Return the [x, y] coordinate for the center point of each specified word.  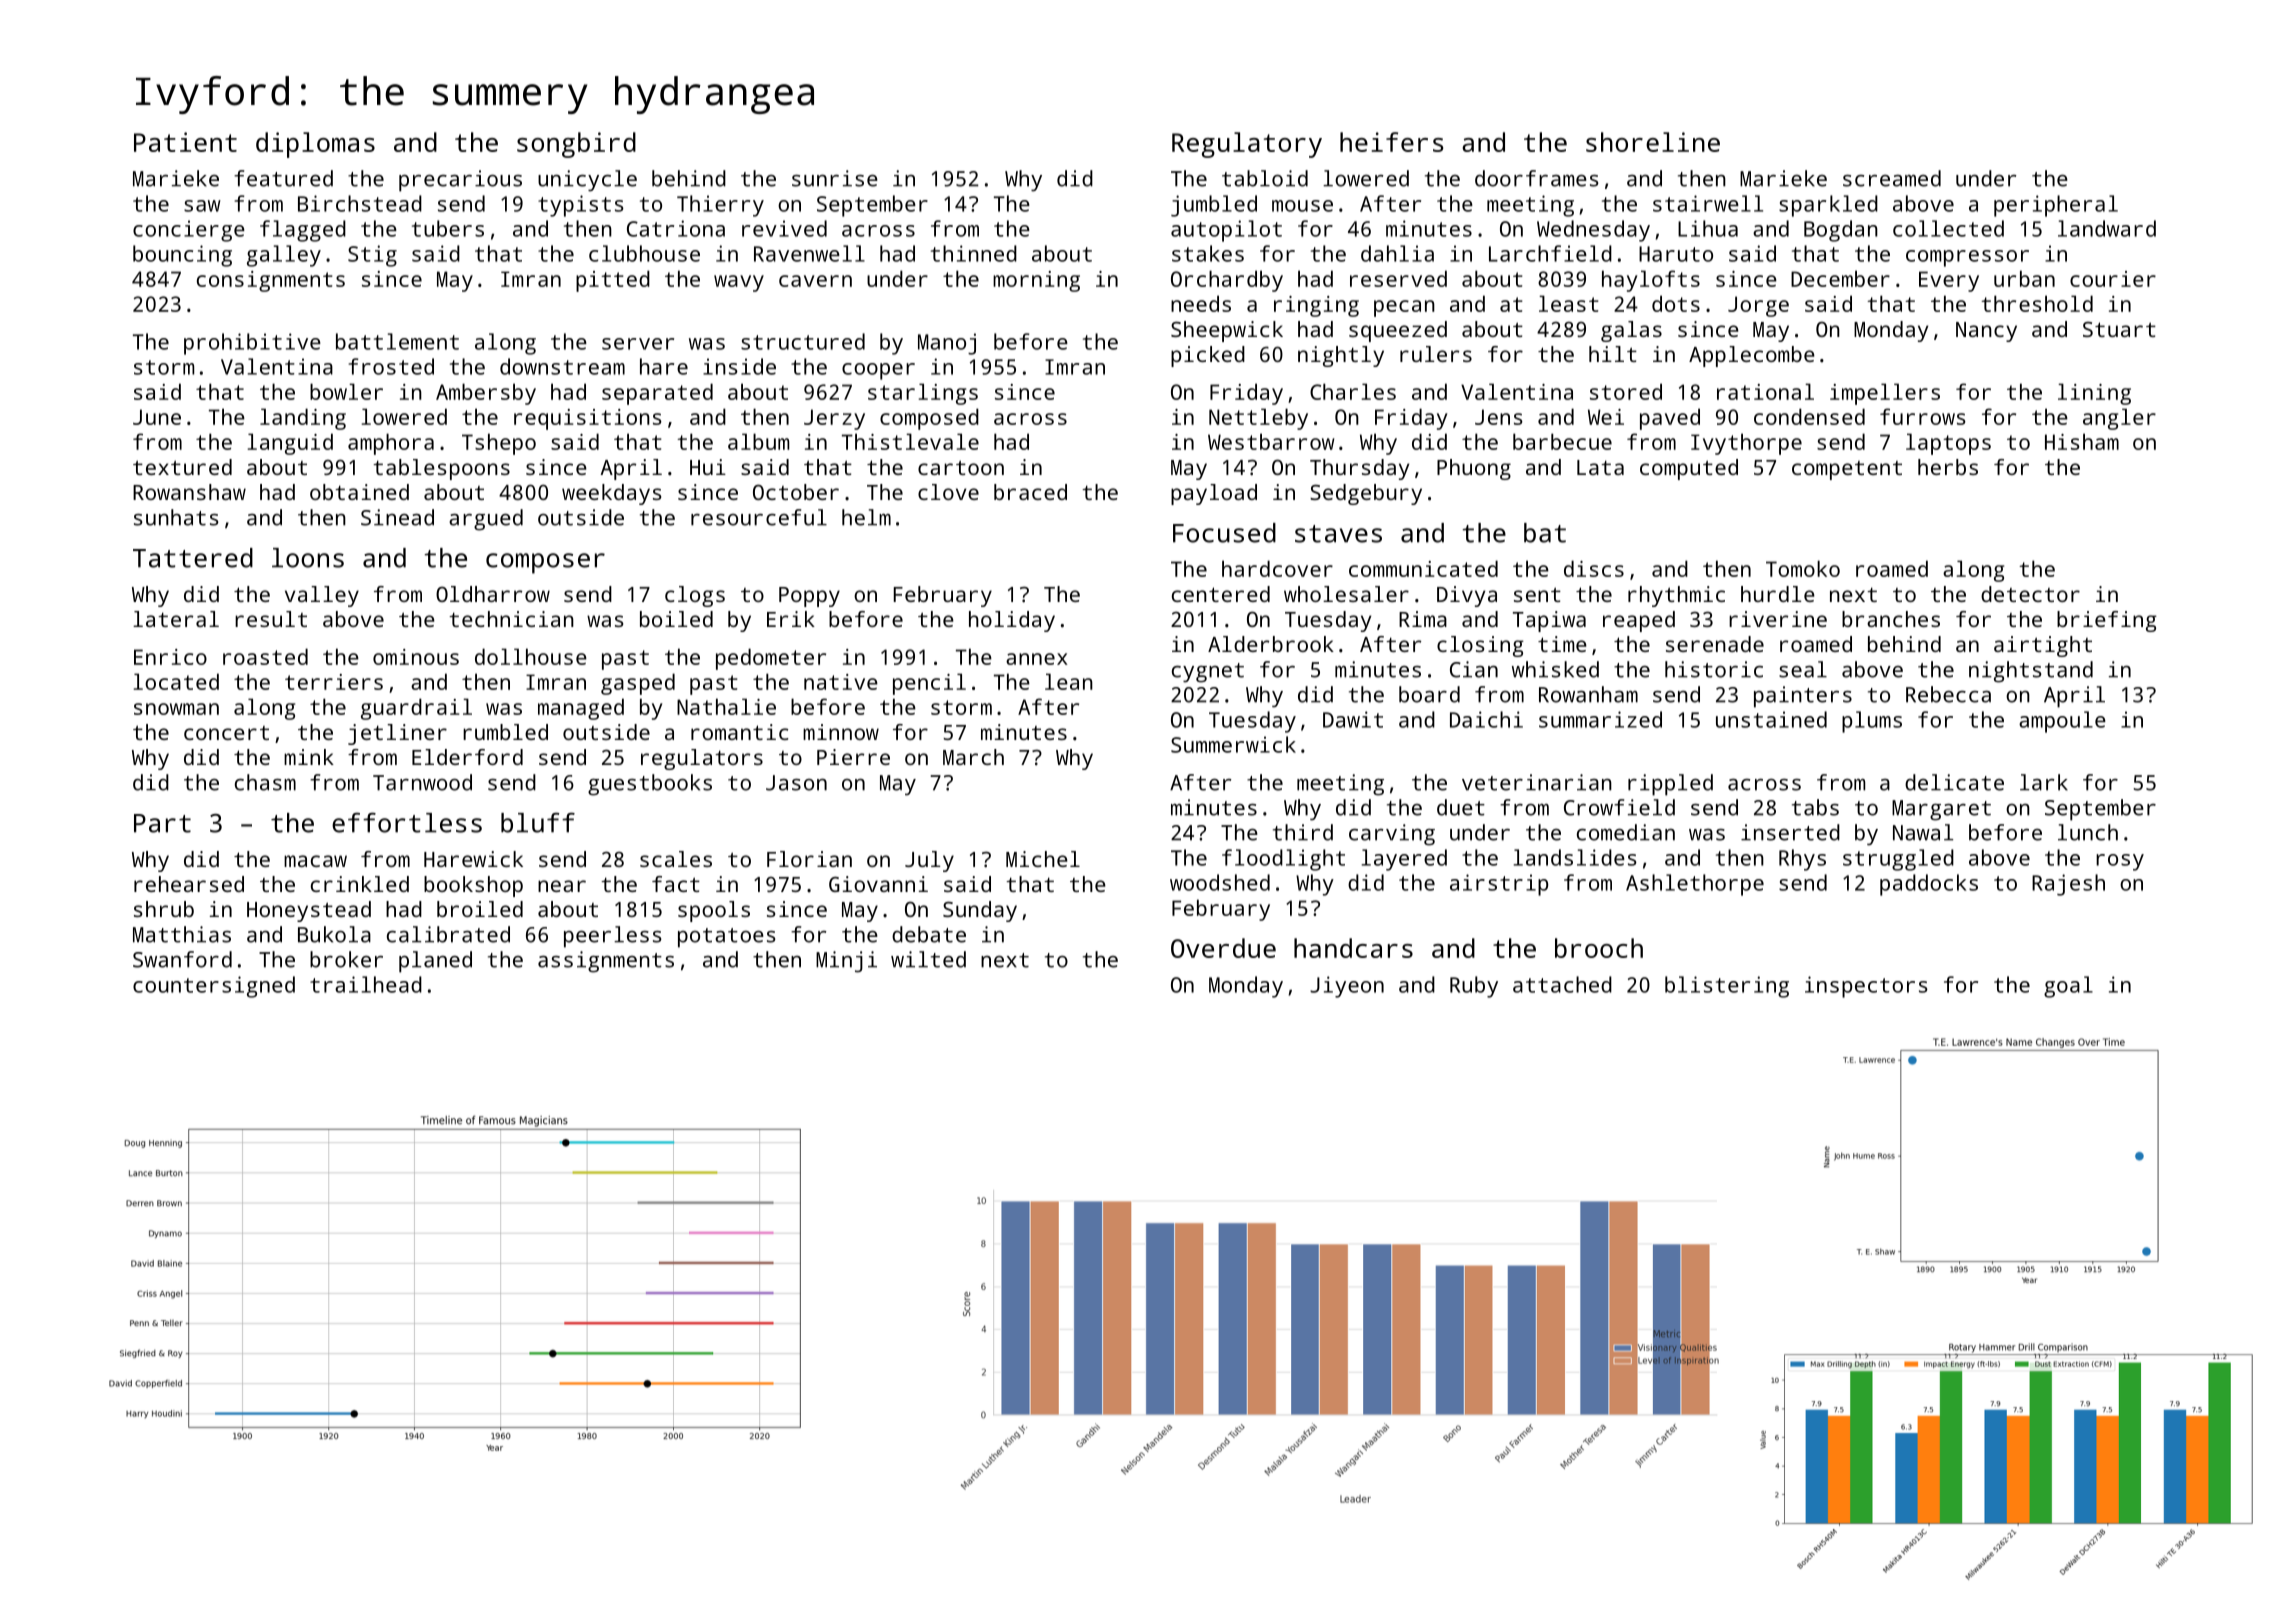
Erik [791, 619]
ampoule [2062, 722]
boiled [676, 619]
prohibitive [252, 344]
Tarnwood [422, 782]
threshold [2037, 303]
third [1303, 832]
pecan [1404, 308]
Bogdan [1841, 231]
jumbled [1214, 206]
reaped [1639, 621]
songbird [576, 145]
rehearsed [189, 884]
